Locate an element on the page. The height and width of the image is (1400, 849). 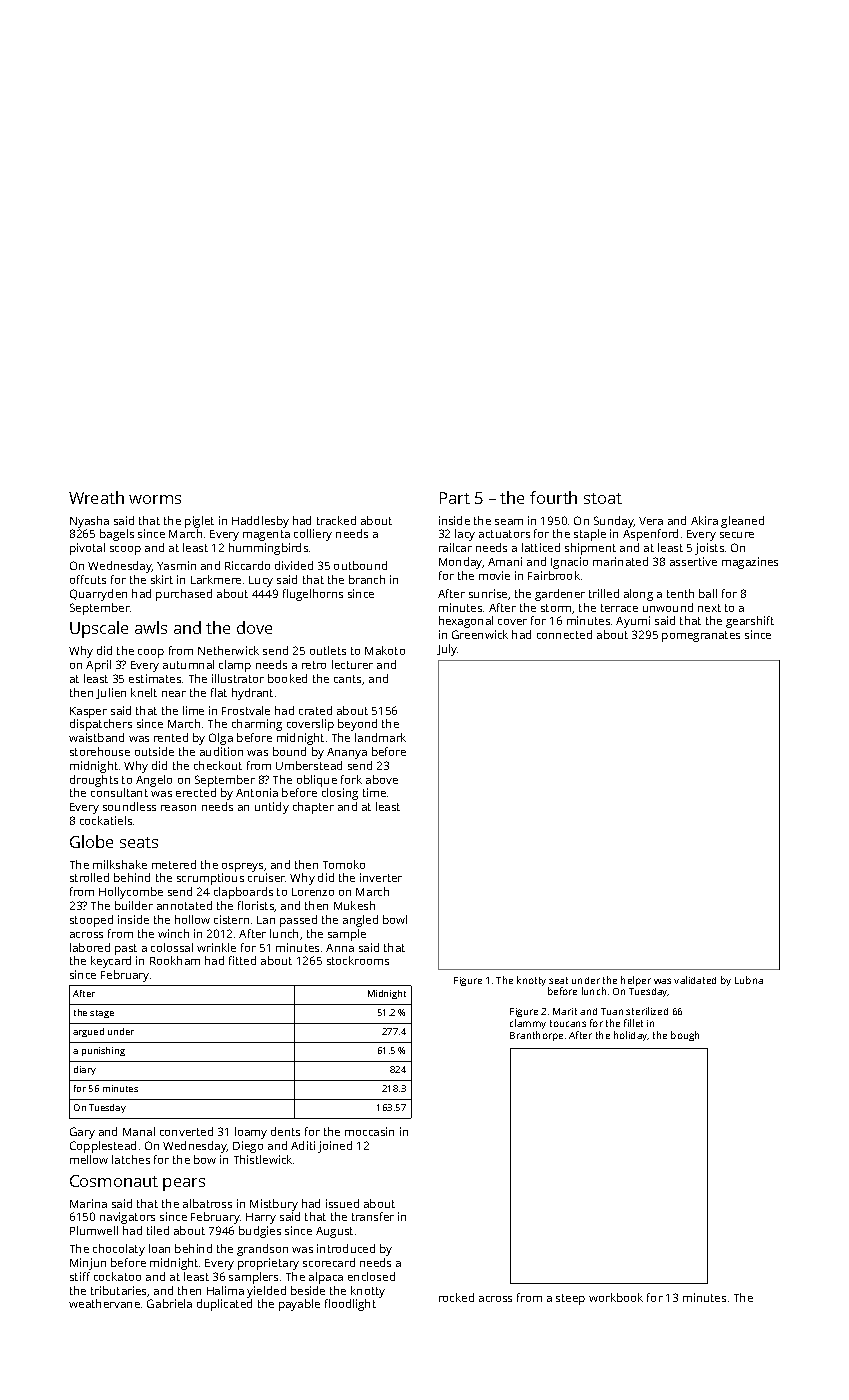
worms is located at coordinates (155, 499).
